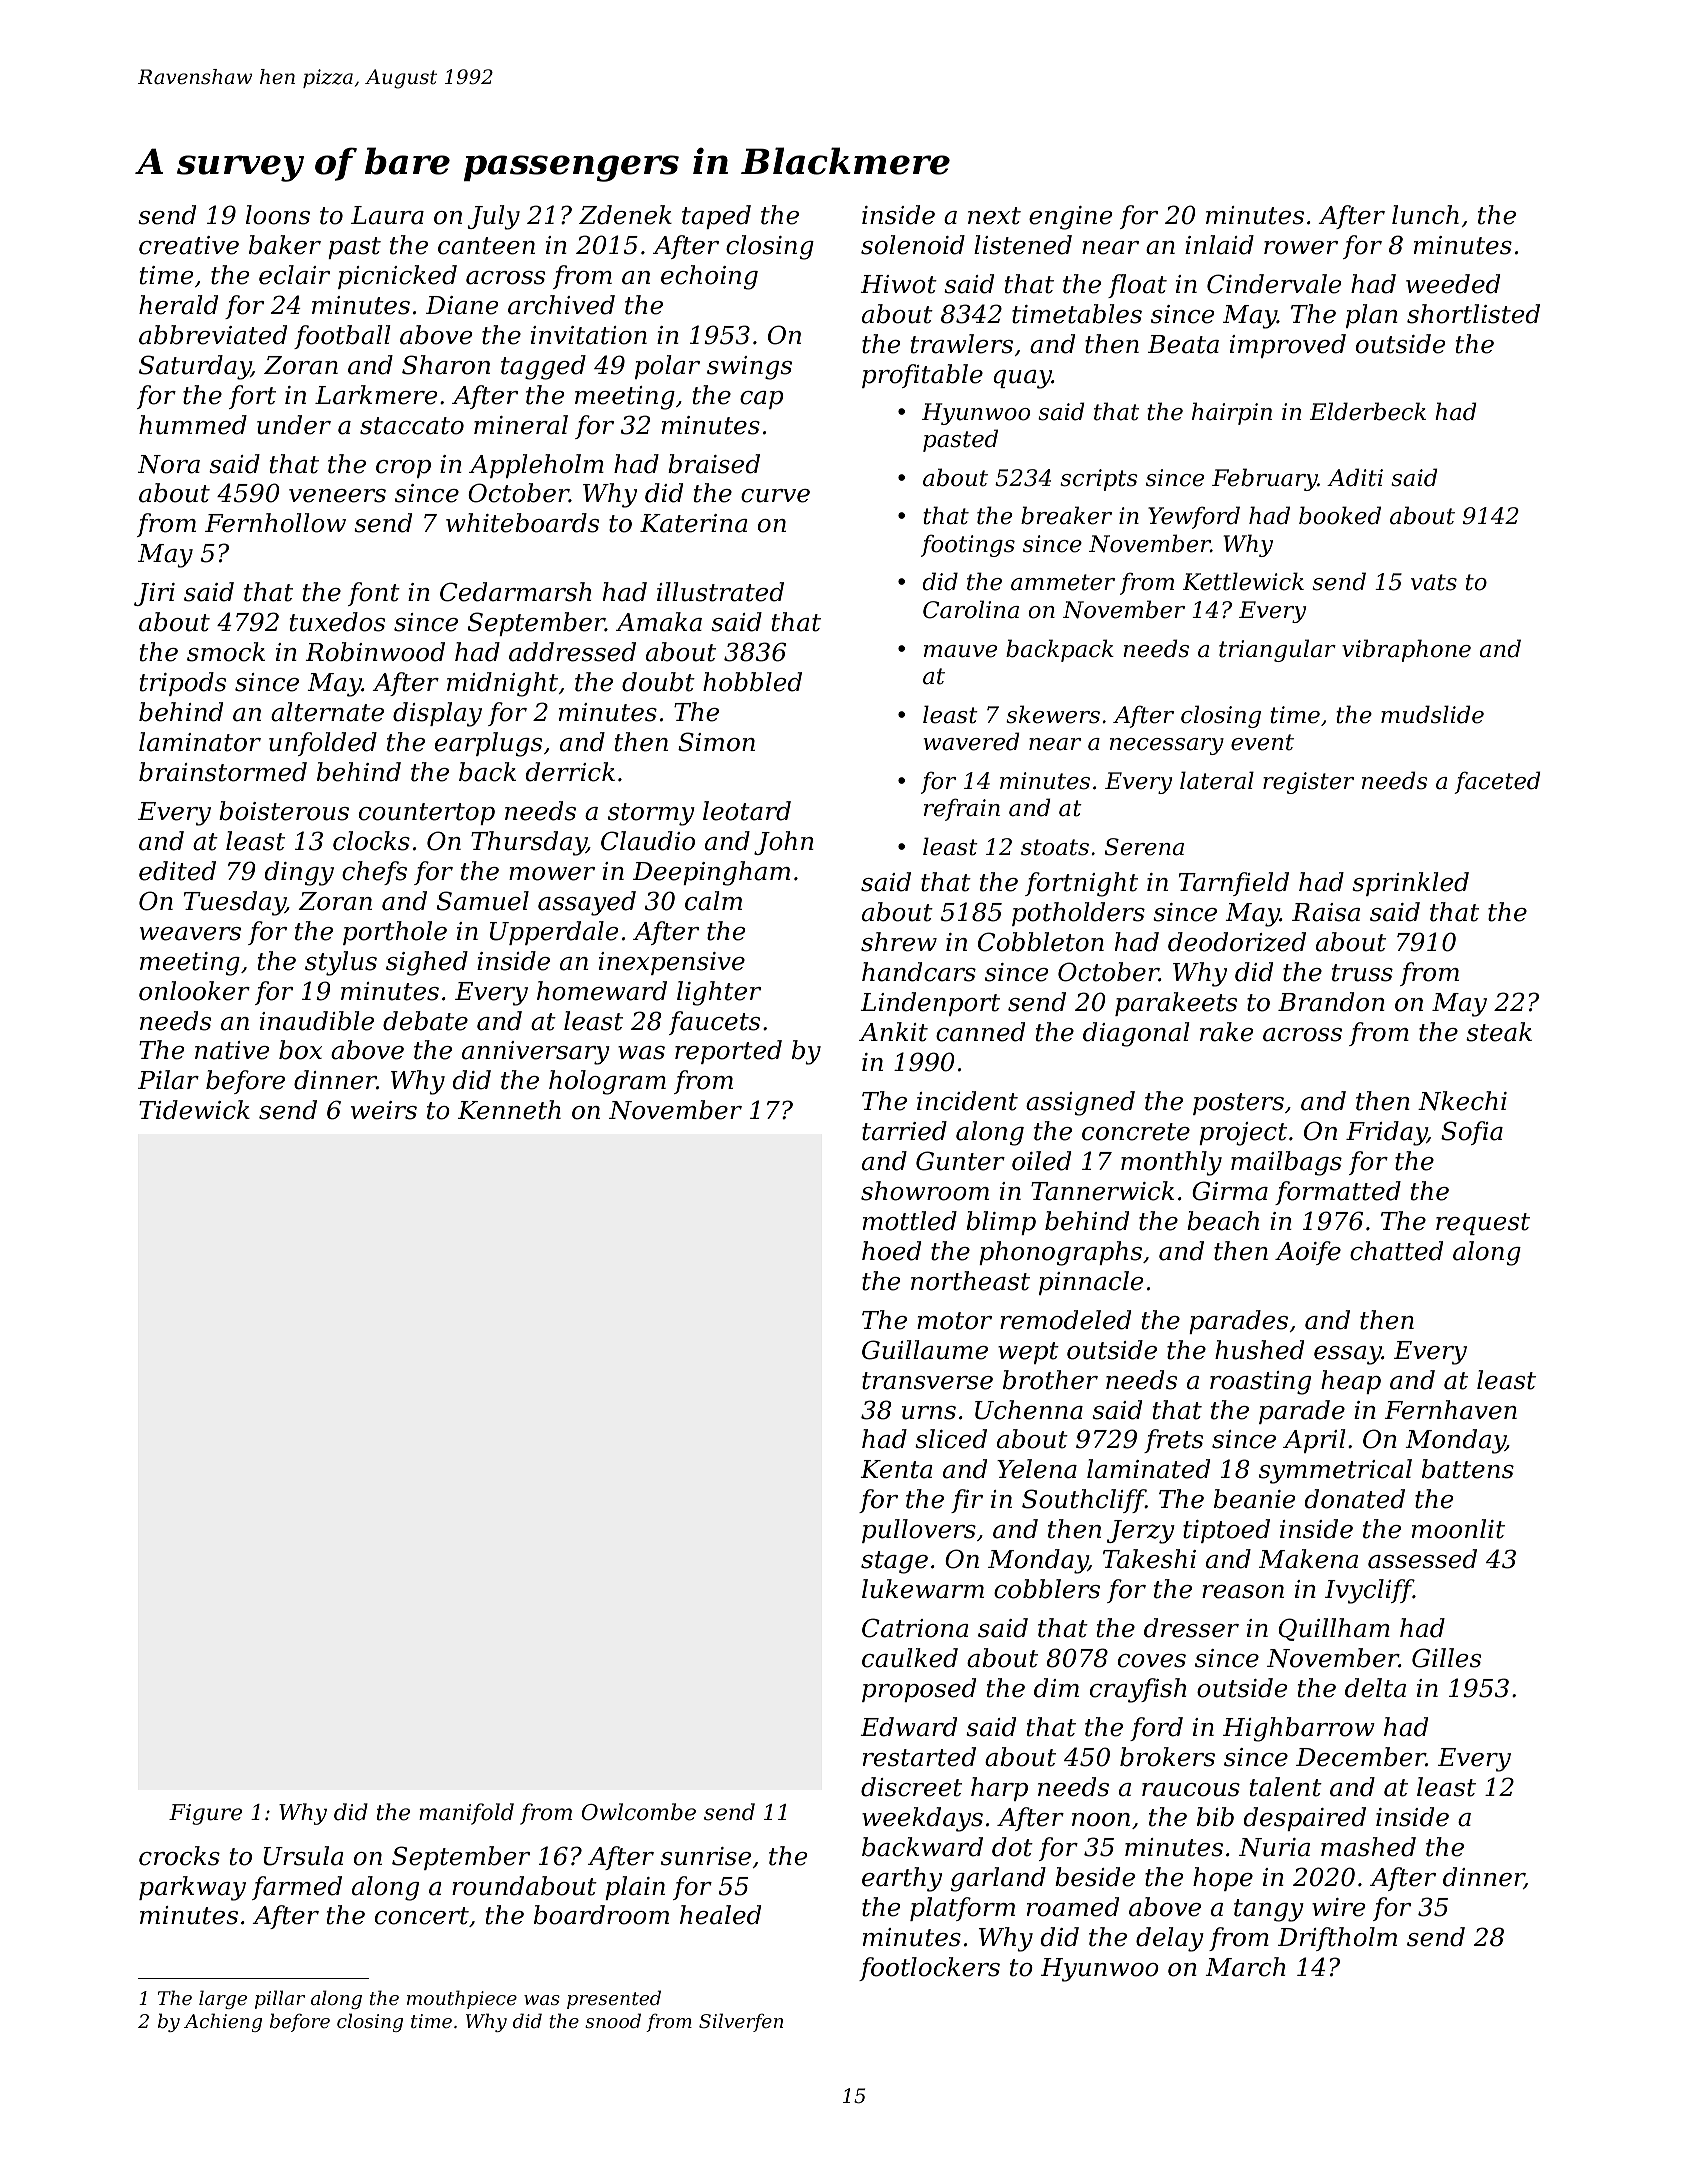  What do you see at coordinates (462, 1999) in the screenshot?
I see `mouthpiece` at bounding box center [462, 1999].
